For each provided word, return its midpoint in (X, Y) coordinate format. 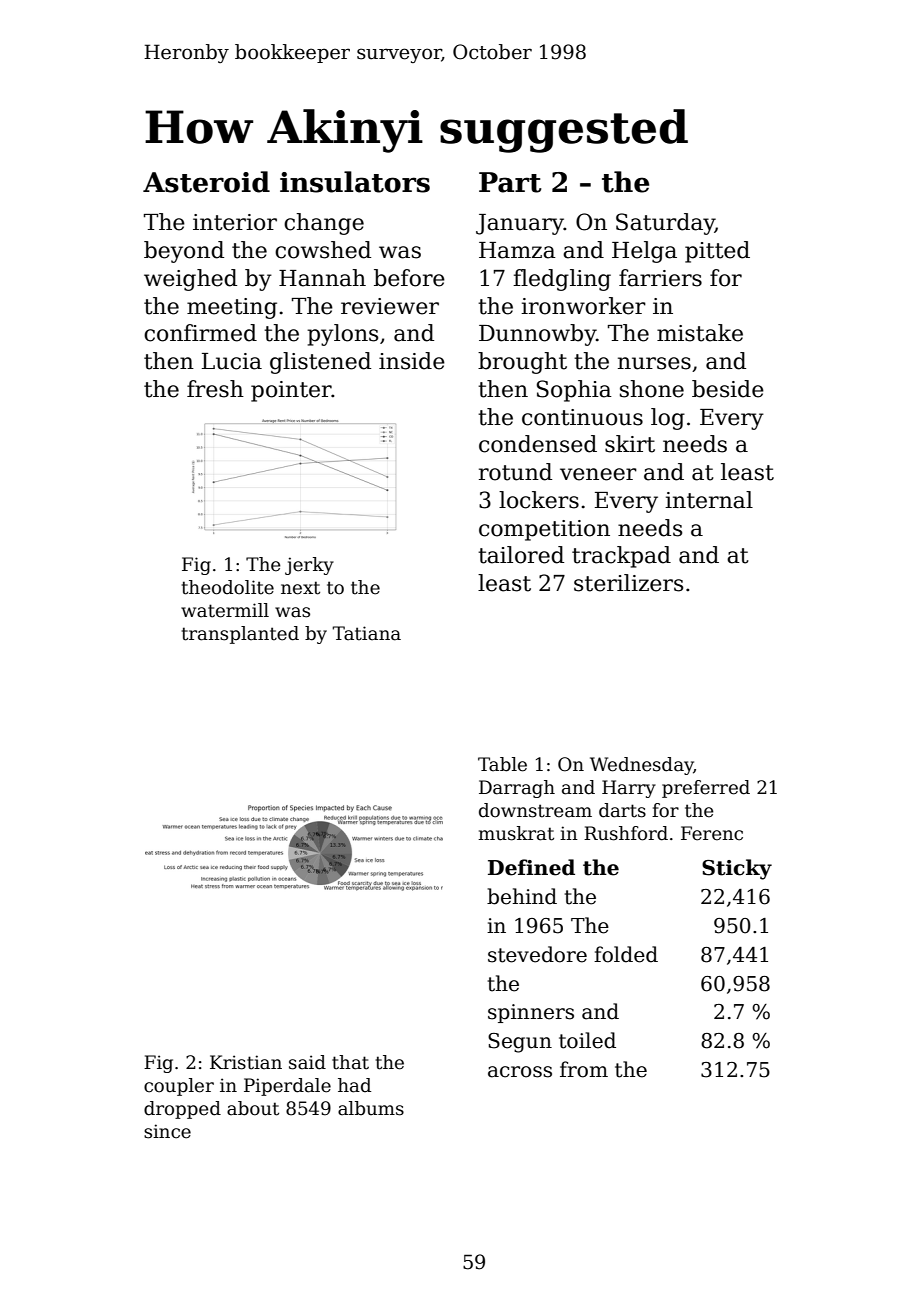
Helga (644, 252)
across (520, 1072)
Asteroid (206, 182)
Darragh (517, 789)
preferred (706, 789)
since (167, 1131)
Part (510, 182)
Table (502, 764)
